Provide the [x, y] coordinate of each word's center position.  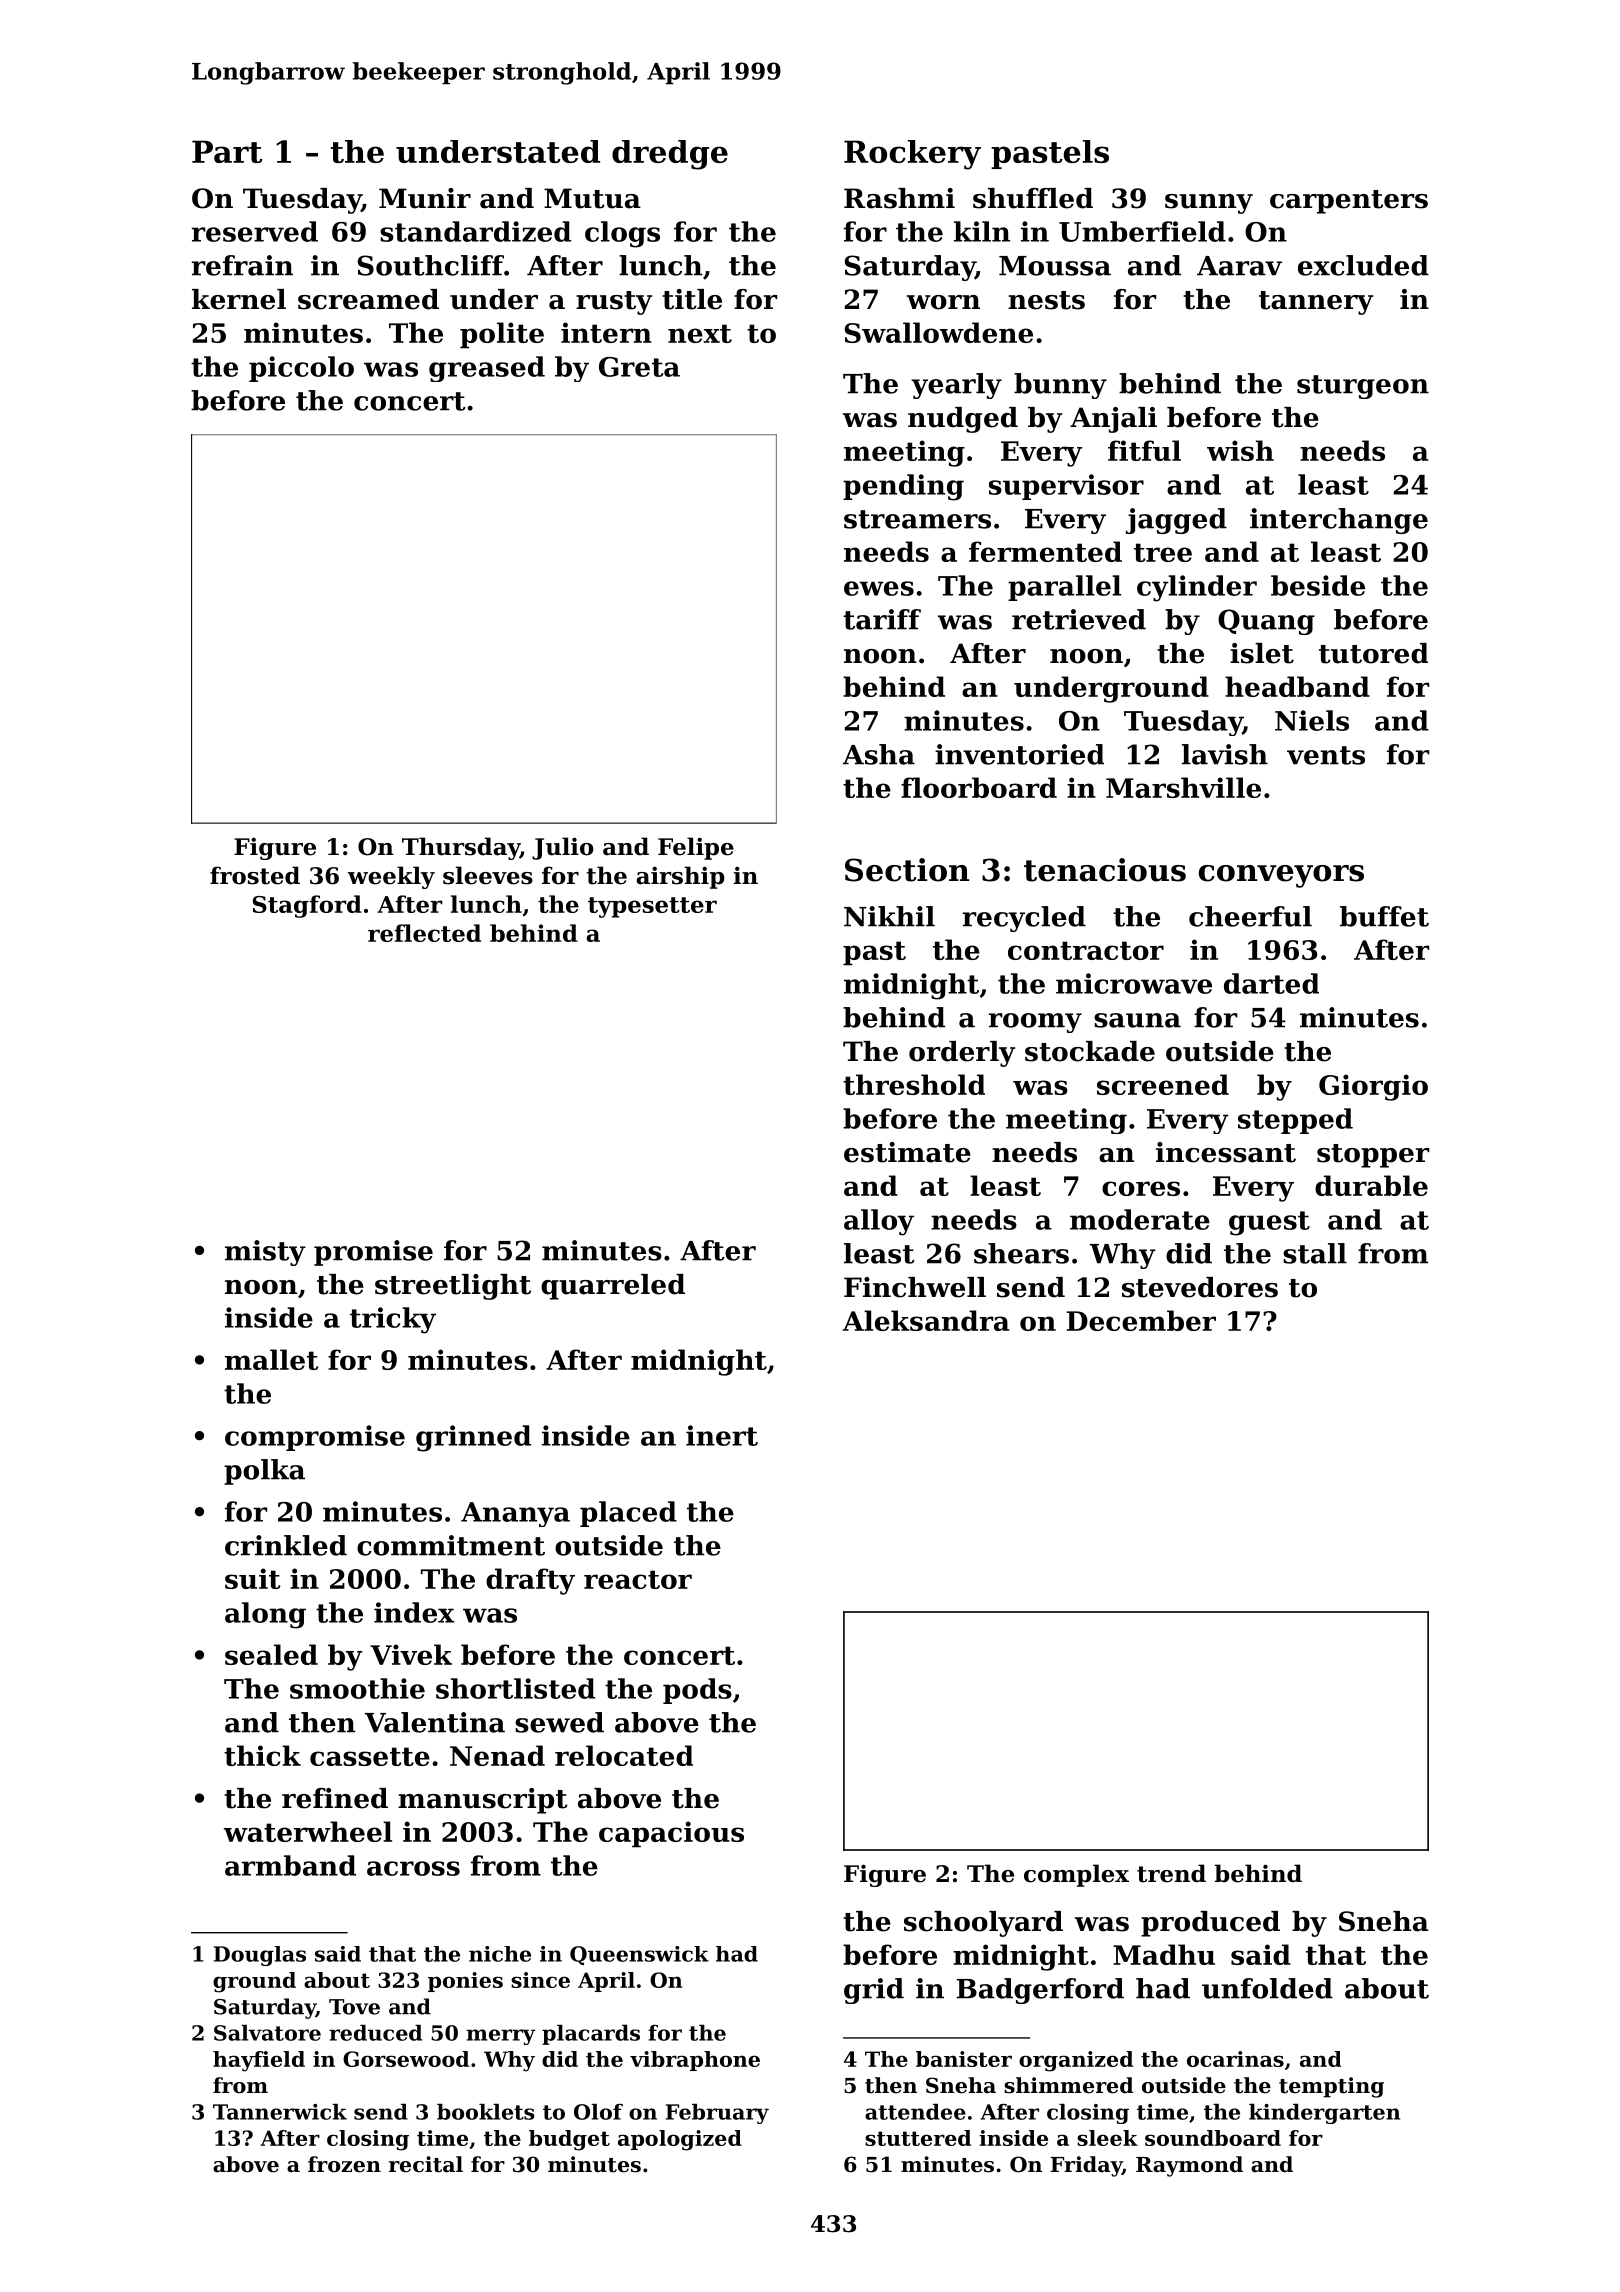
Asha [879, 754]
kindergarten [1324, 2114]
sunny [1209, 204]
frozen [344, 2164]
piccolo [301, 369]
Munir [425, 198]
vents [1326, 755]
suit [252, 1578]
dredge [670, 155]
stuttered [918, 2138]
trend [1171, 1873]
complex [1076, 1875]
